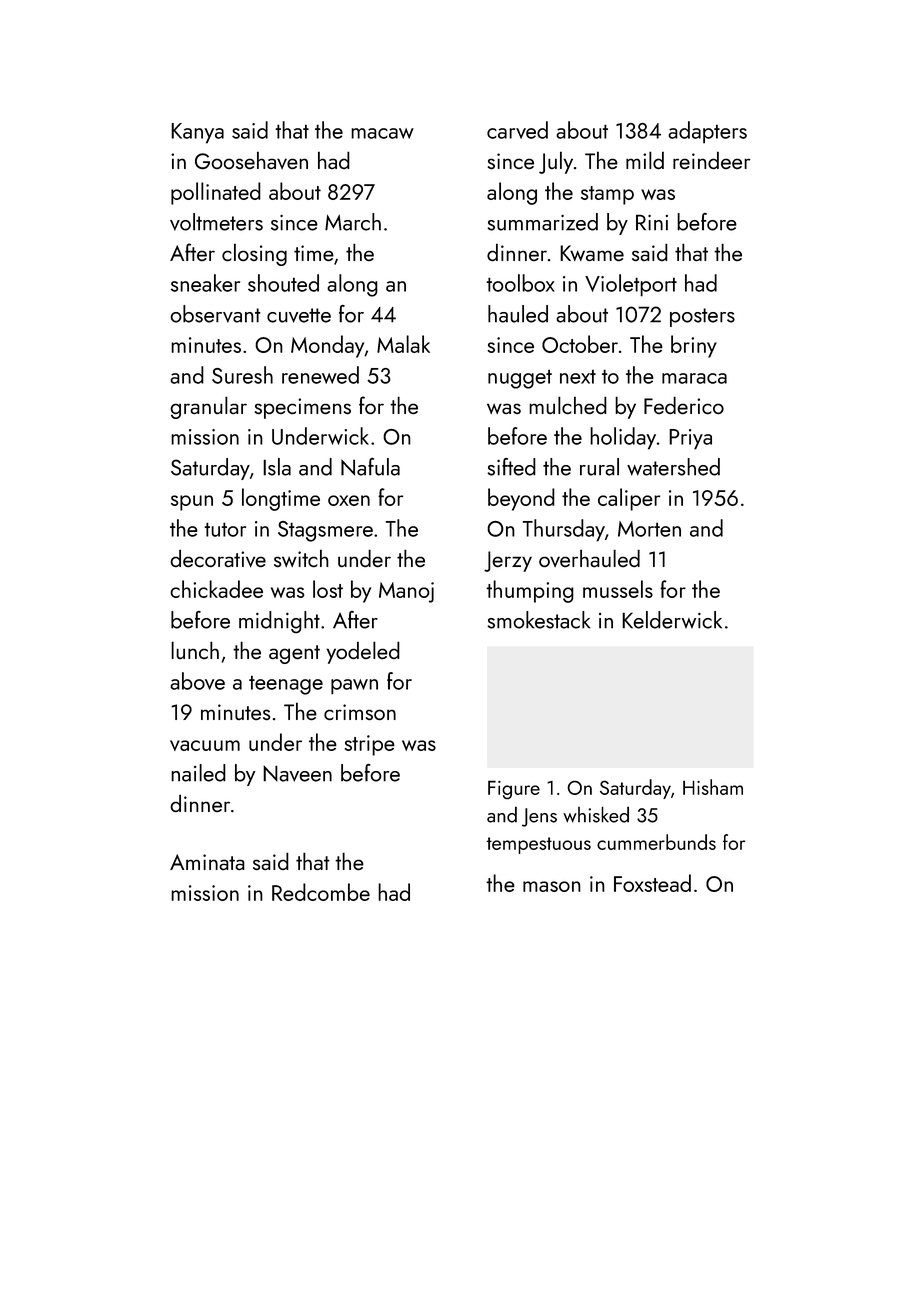  What do you see at coordinates (207, 862) in the page?
I see `Aminata` at bounding box center [207, 862].
